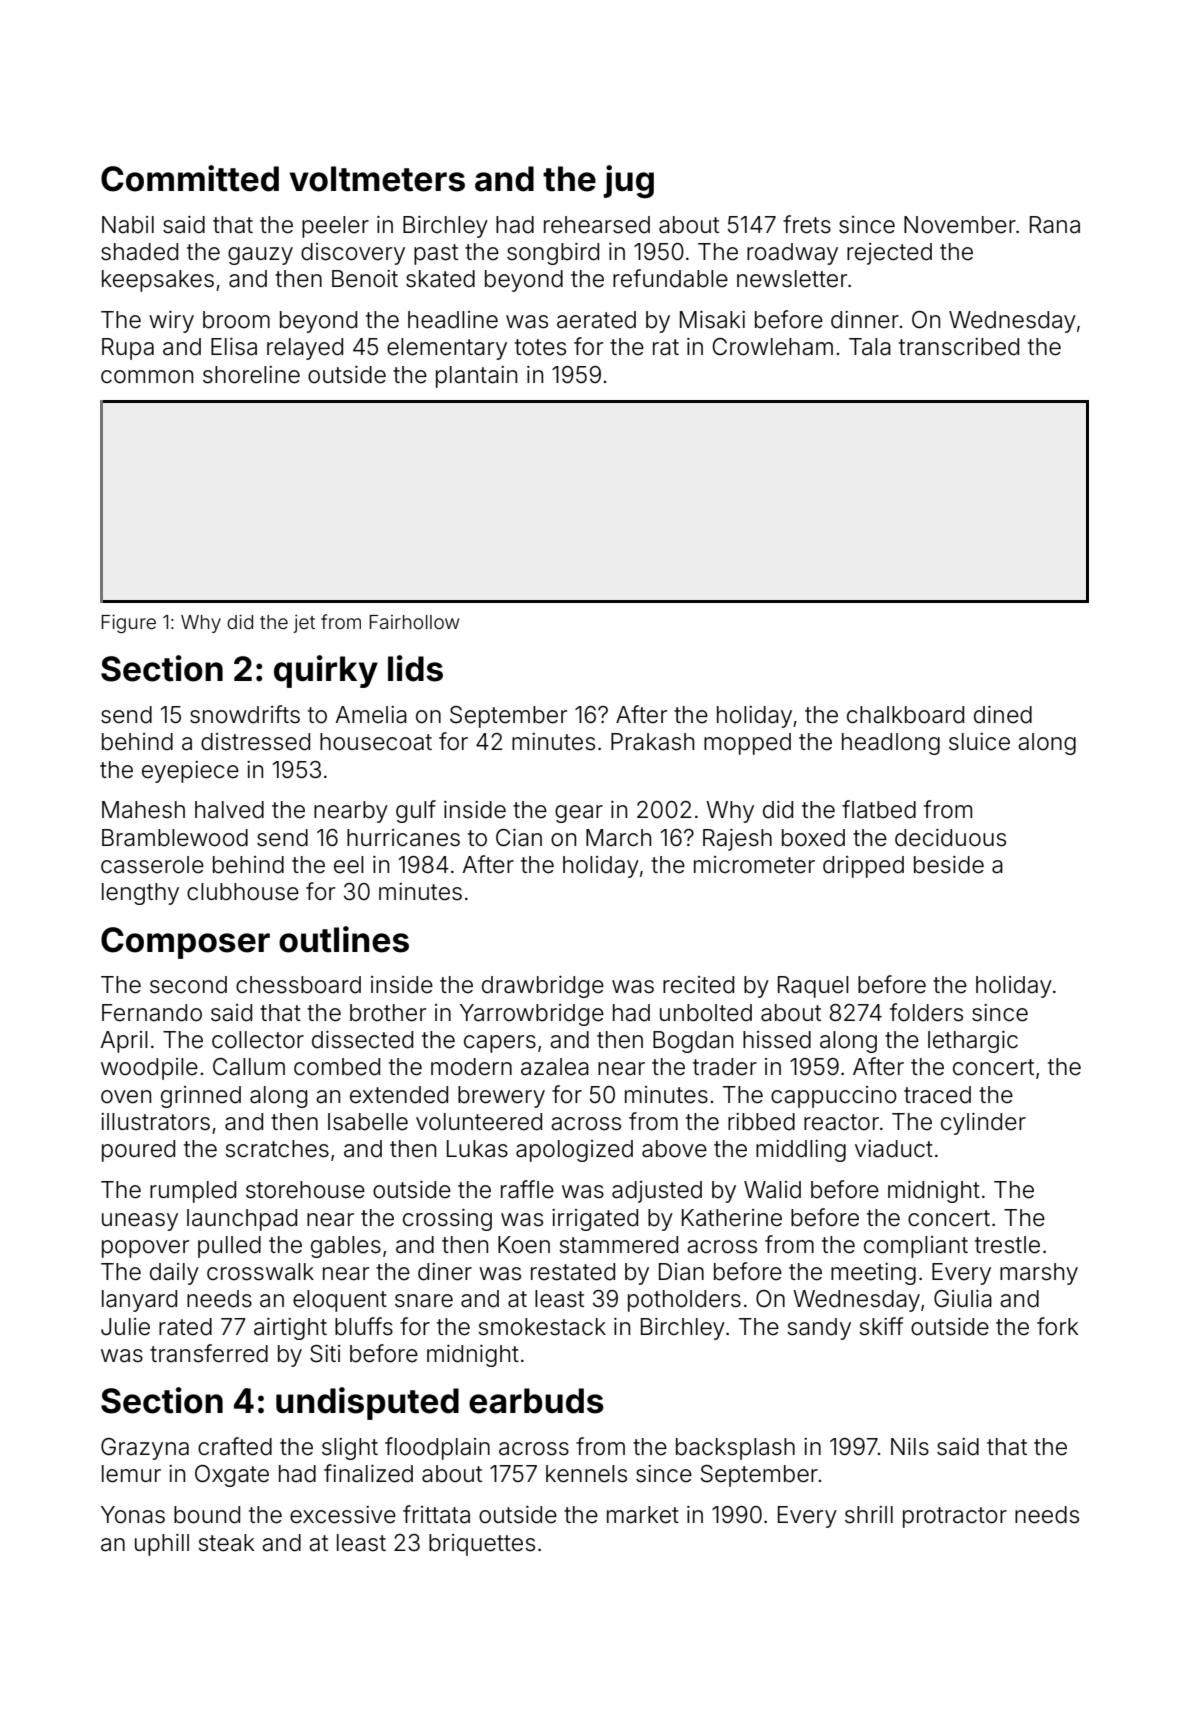 Image resolution: width=1189 pixels, height=1722 pixels. Describe the element at coordinates (447, 1220) in the screenshot. I see `crossing` at that location.
